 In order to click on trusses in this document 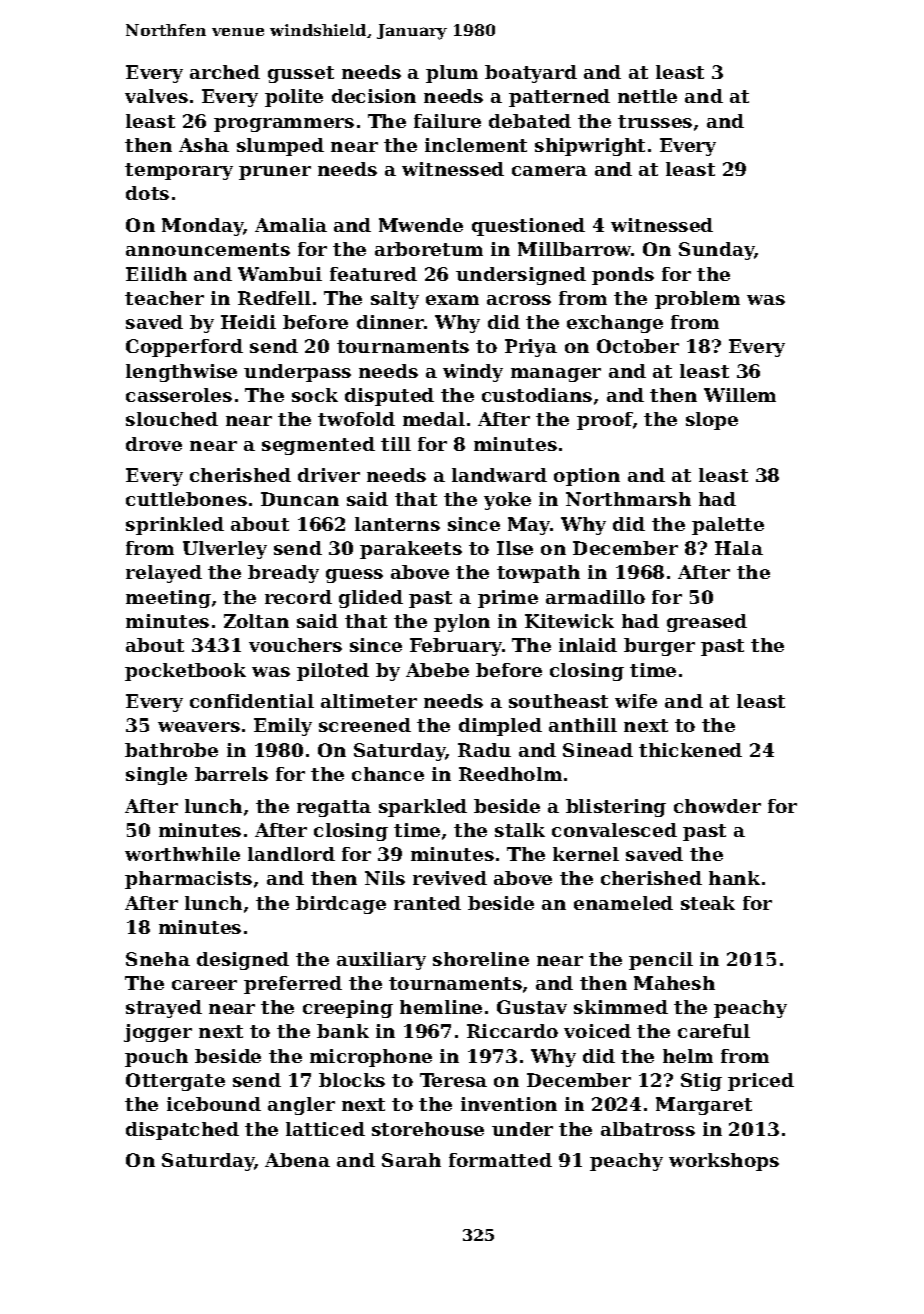, I will do `click(655, 121)`.
